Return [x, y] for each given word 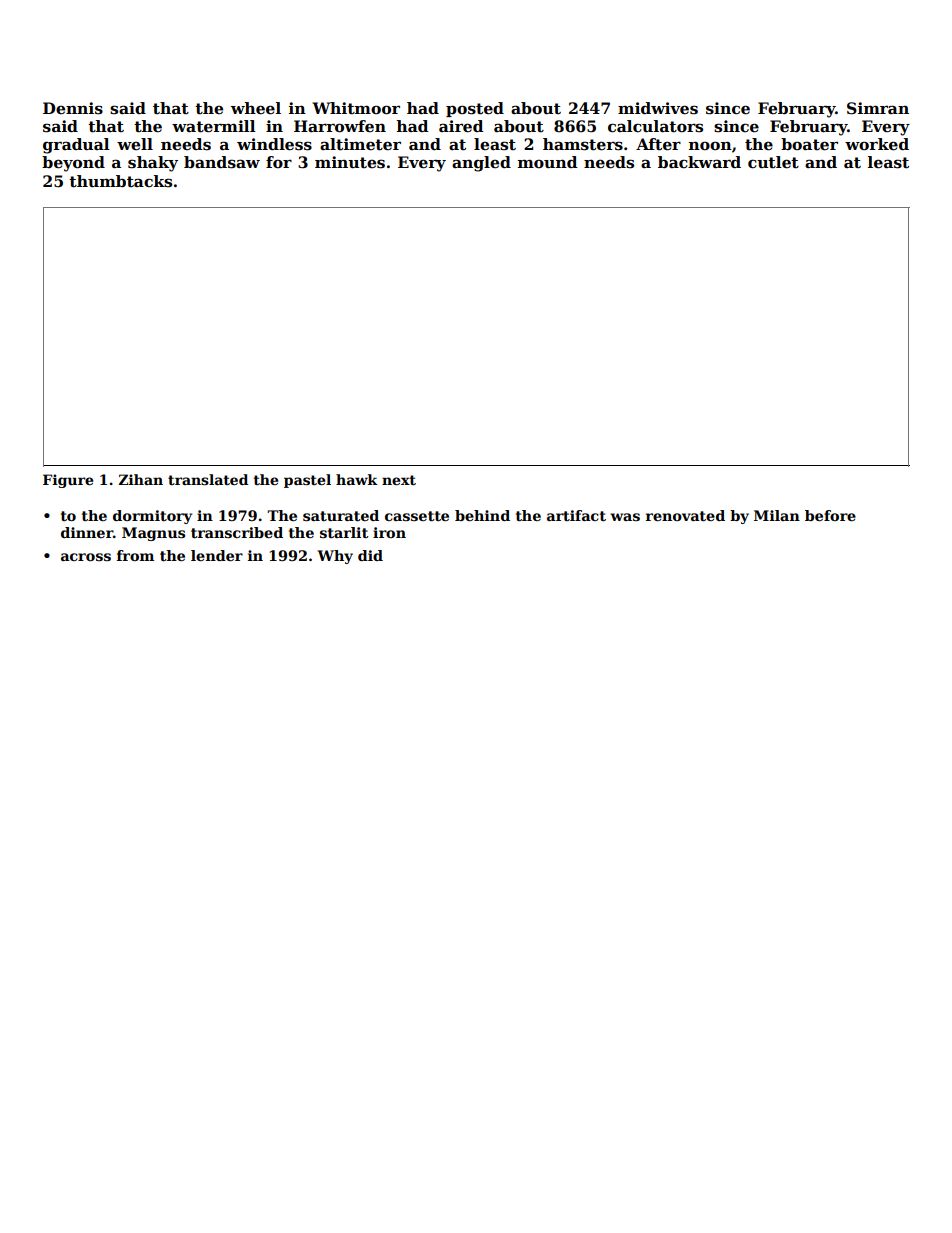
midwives [658, 108]
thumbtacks [120, 181]
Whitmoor [356, 108]
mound [548, 162]
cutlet [773, 162]
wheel [256, 108]
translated [208, 479]
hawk [357, 479]
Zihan [141, 479]
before [830, 515]
